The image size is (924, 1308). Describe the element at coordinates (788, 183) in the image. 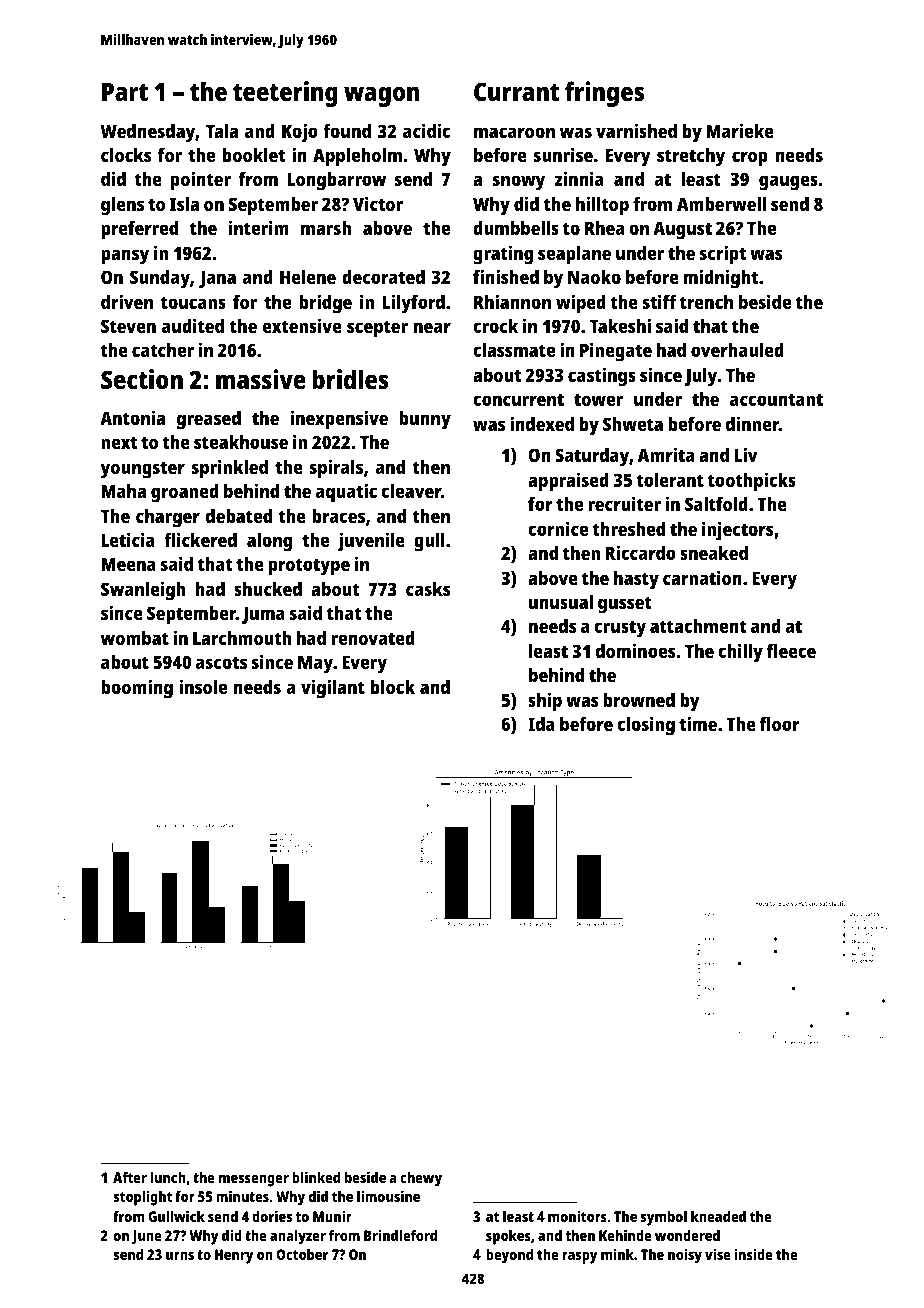

I see `gauges` at that location.
